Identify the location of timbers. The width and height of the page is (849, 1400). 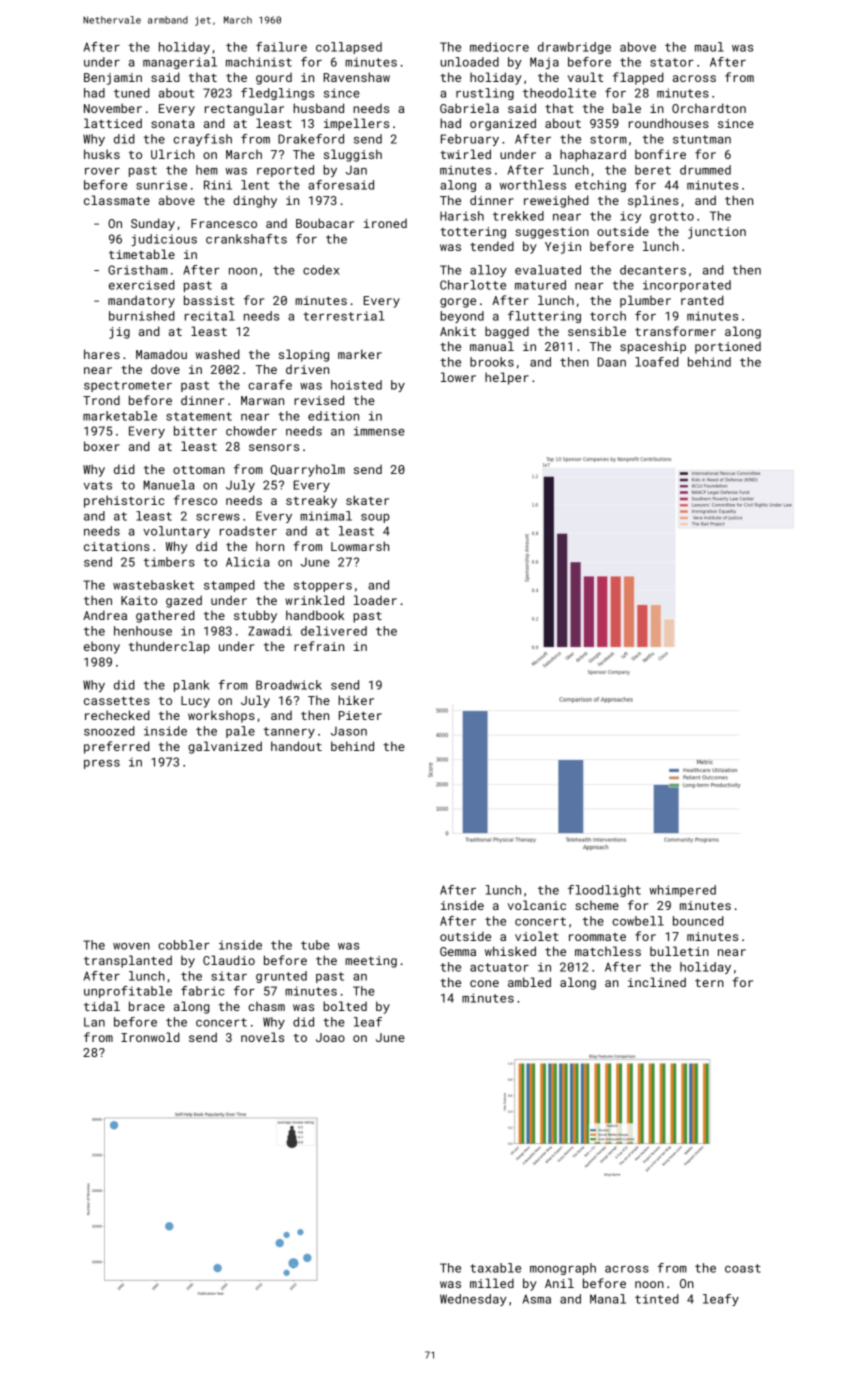
(169, 562).
